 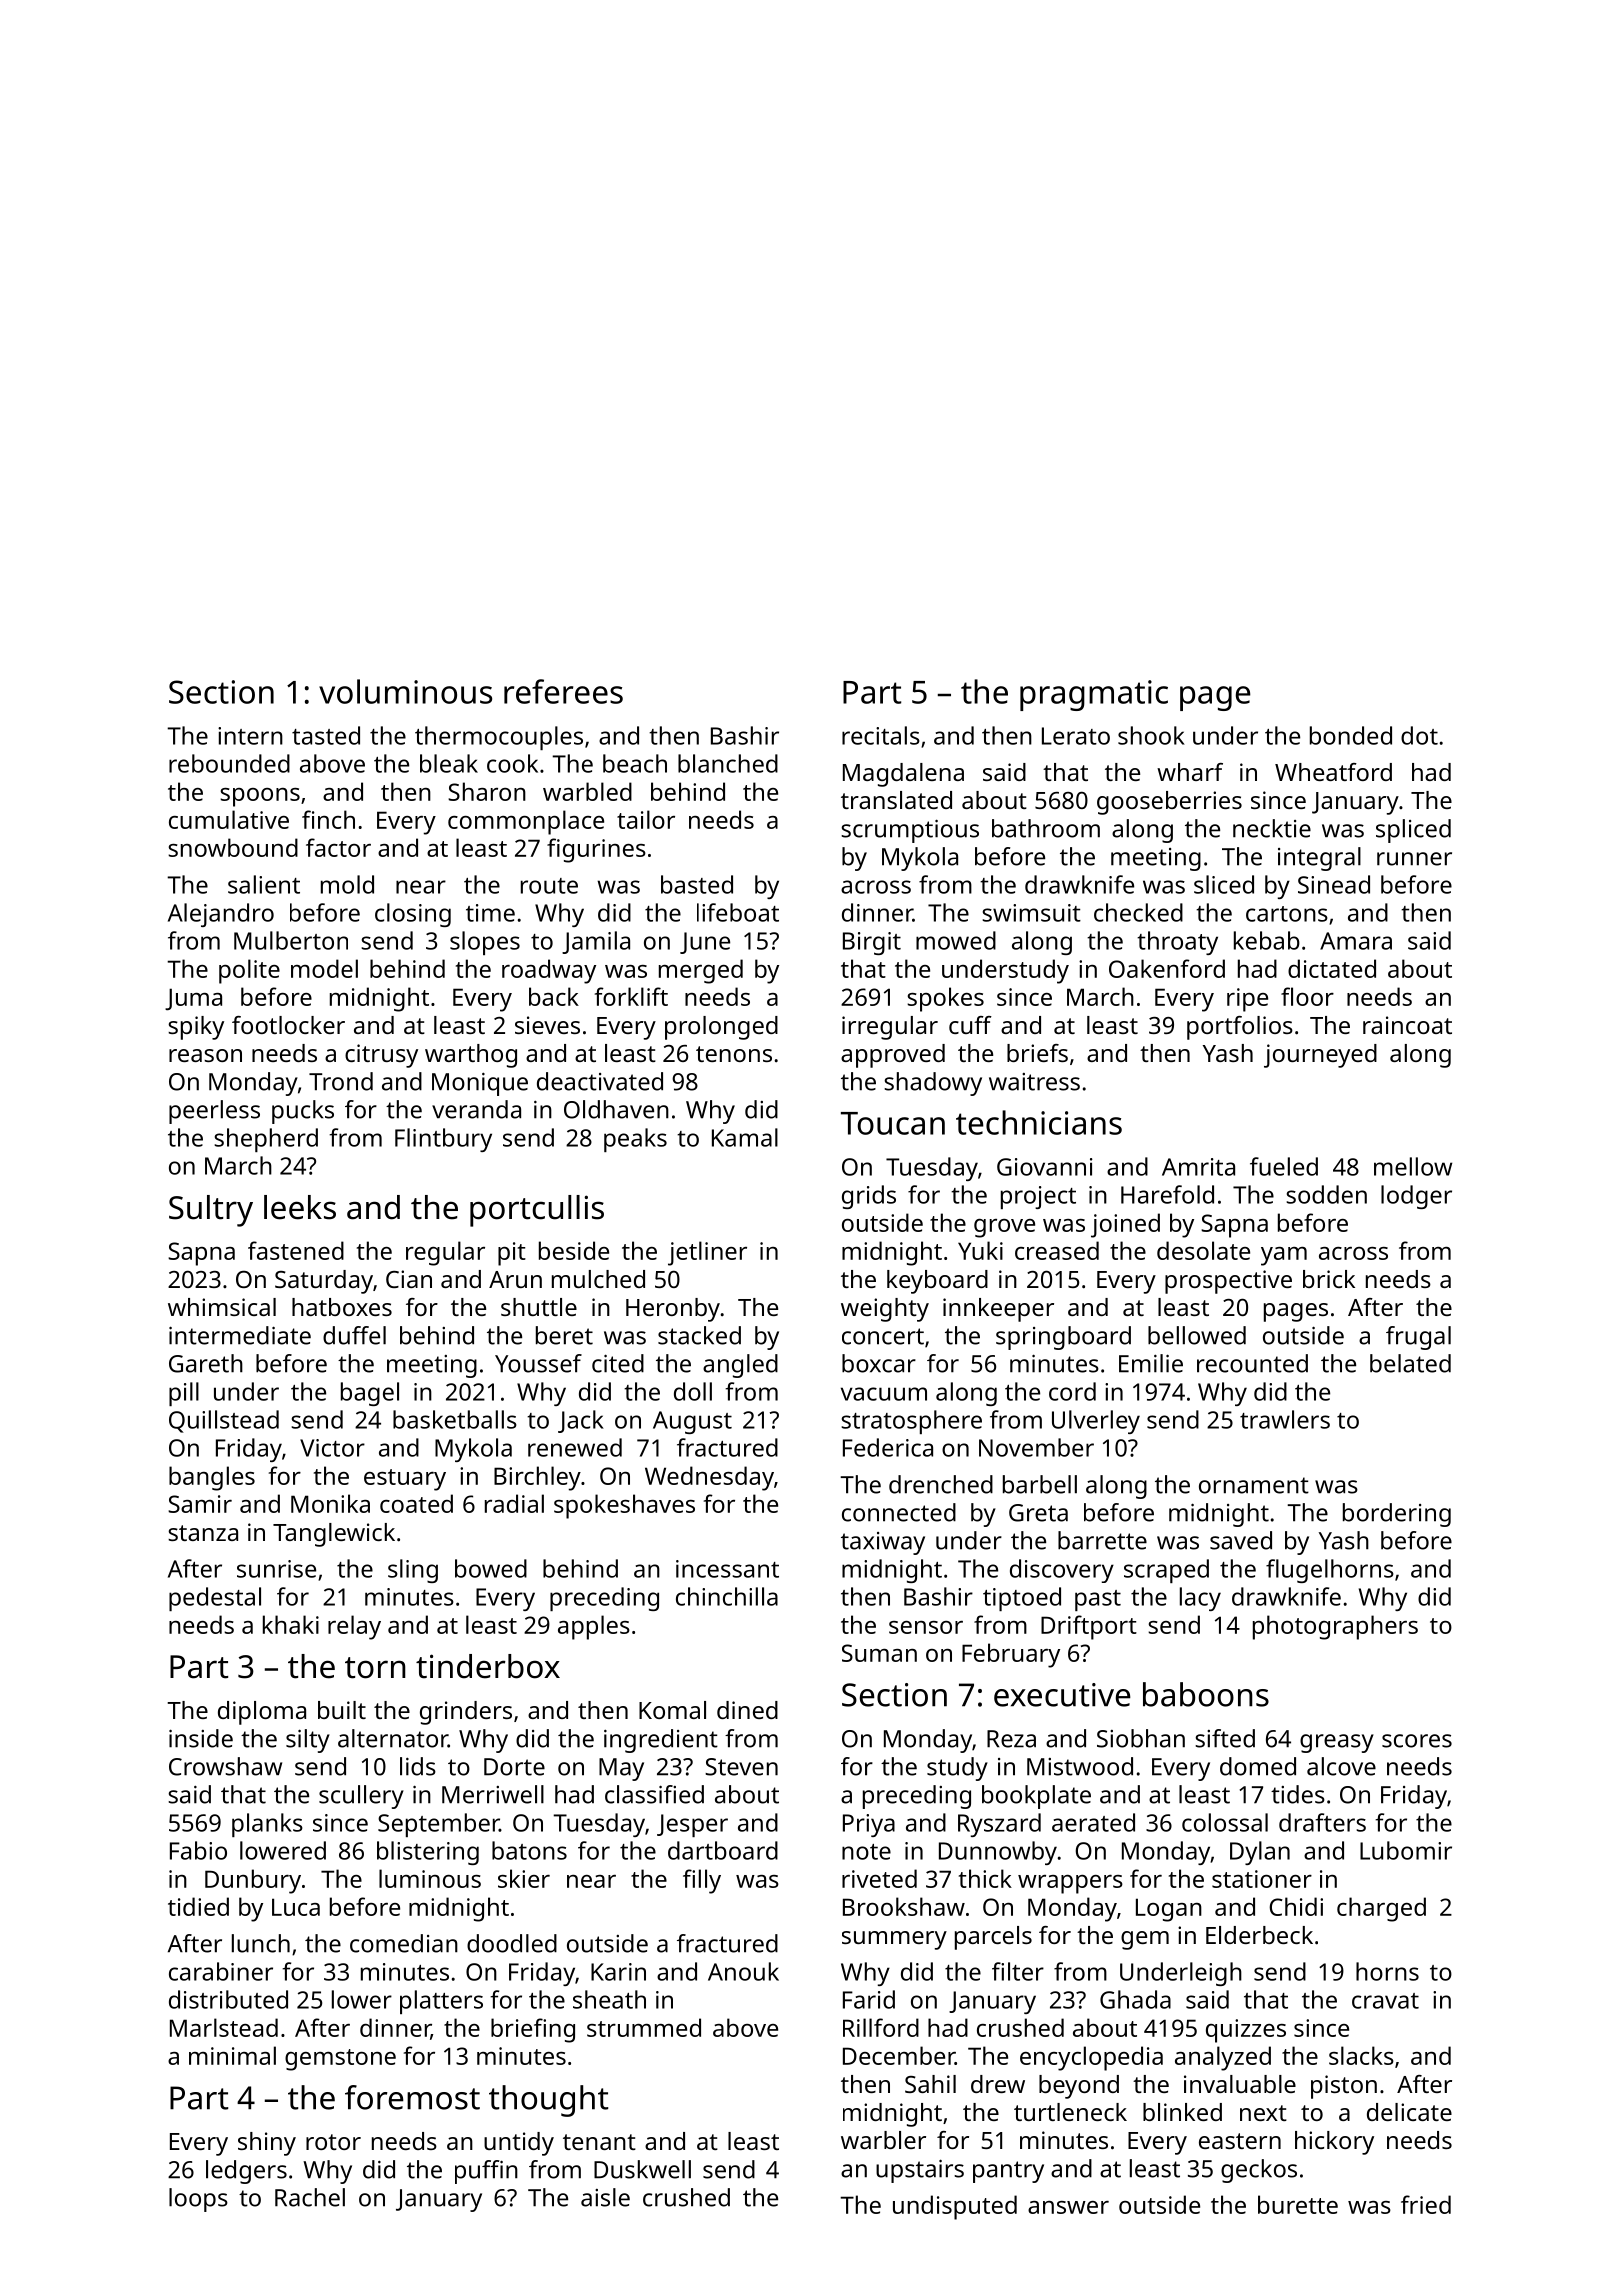 I want to click on sodden, so click(x=1326, y=1194).
